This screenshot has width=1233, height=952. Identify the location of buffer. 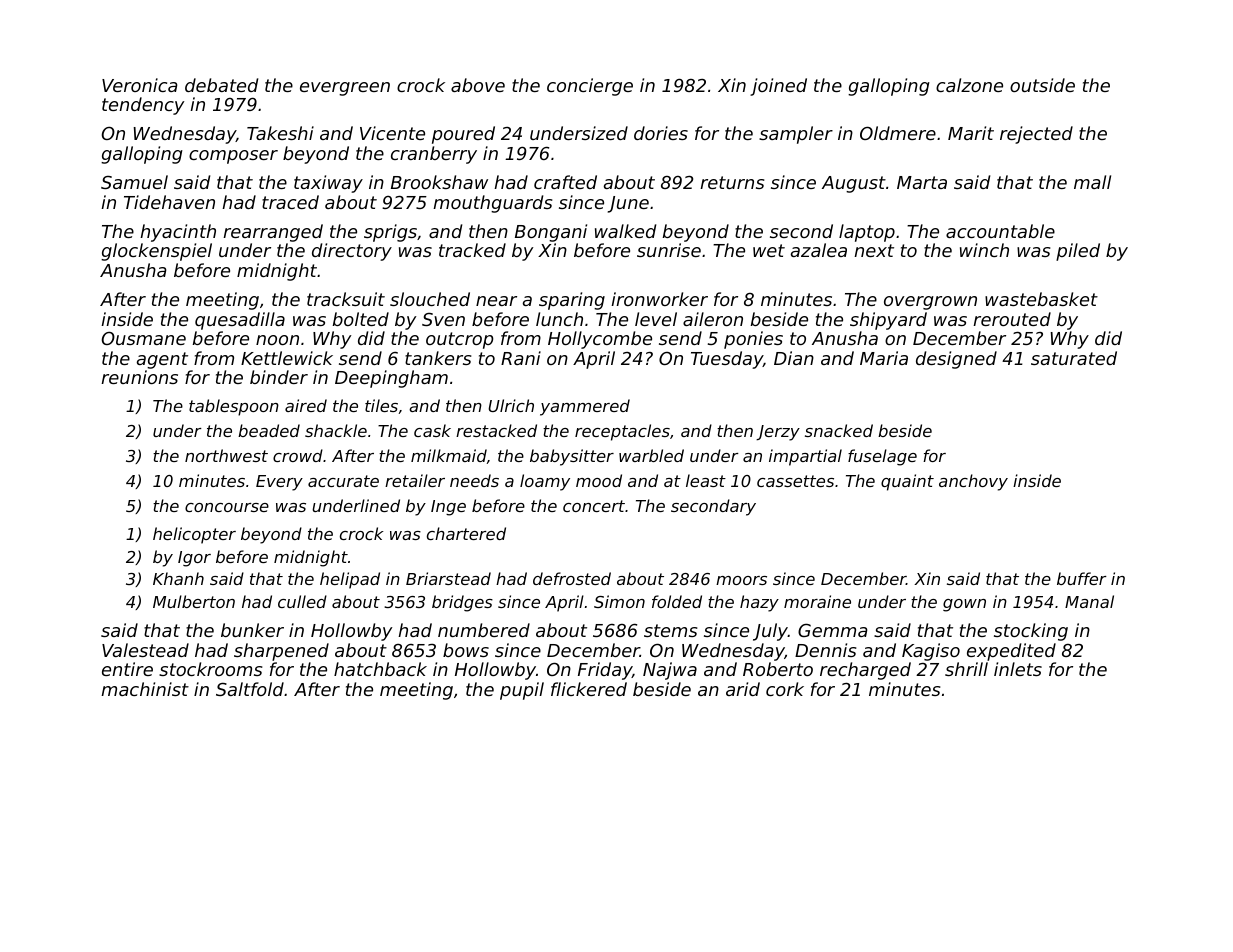
(1082, 578).
